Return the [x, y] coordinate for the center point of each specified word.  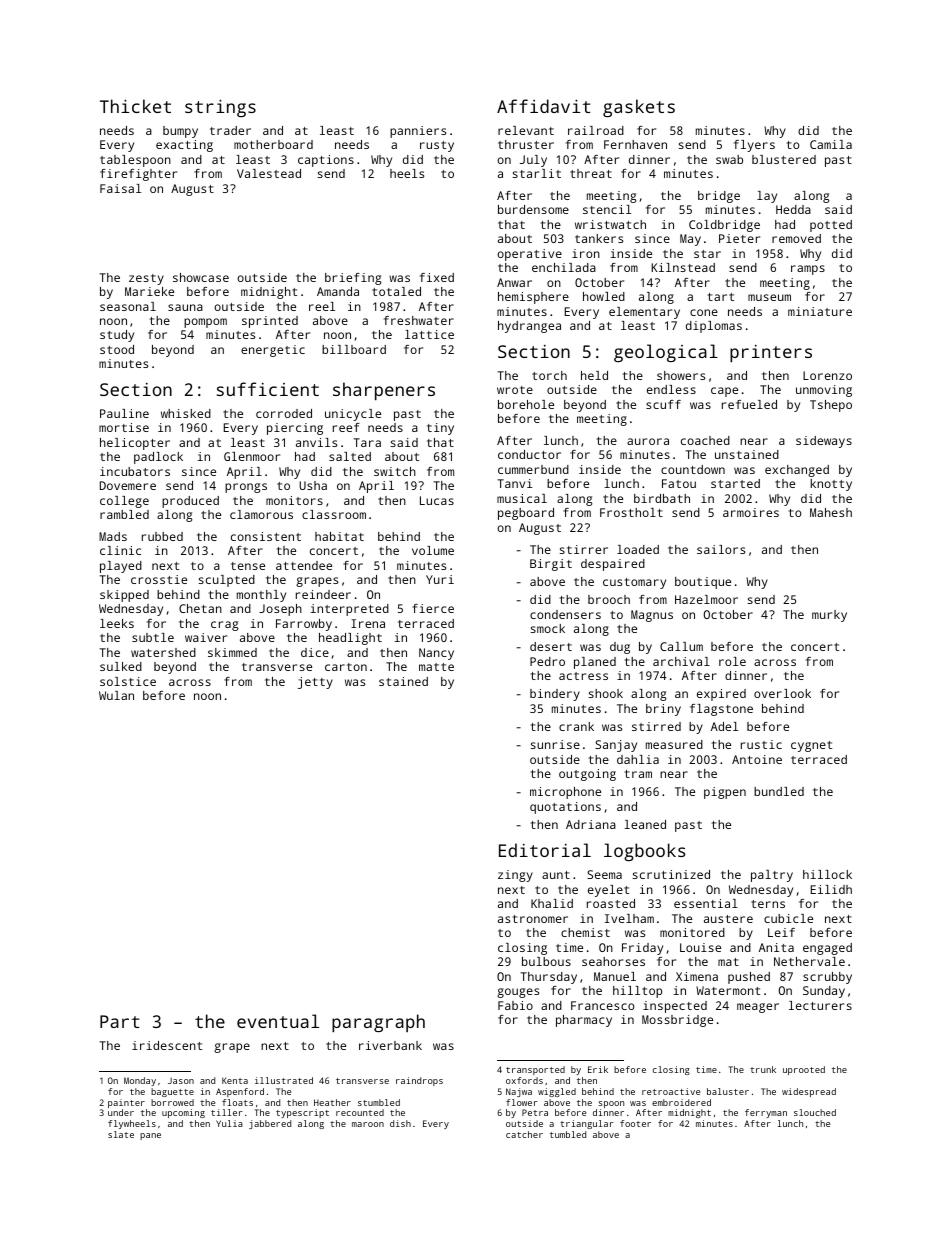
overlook [782, 693]
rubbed [162, 536]
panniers [418, 132]
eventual [278, 1021]
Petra [535, 1112]
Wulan [116, 695]
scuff [663, 404]
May [690, 240]
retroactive [671, 1091]
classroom [334, 514]
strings [220, 108]
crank [576, 726]
